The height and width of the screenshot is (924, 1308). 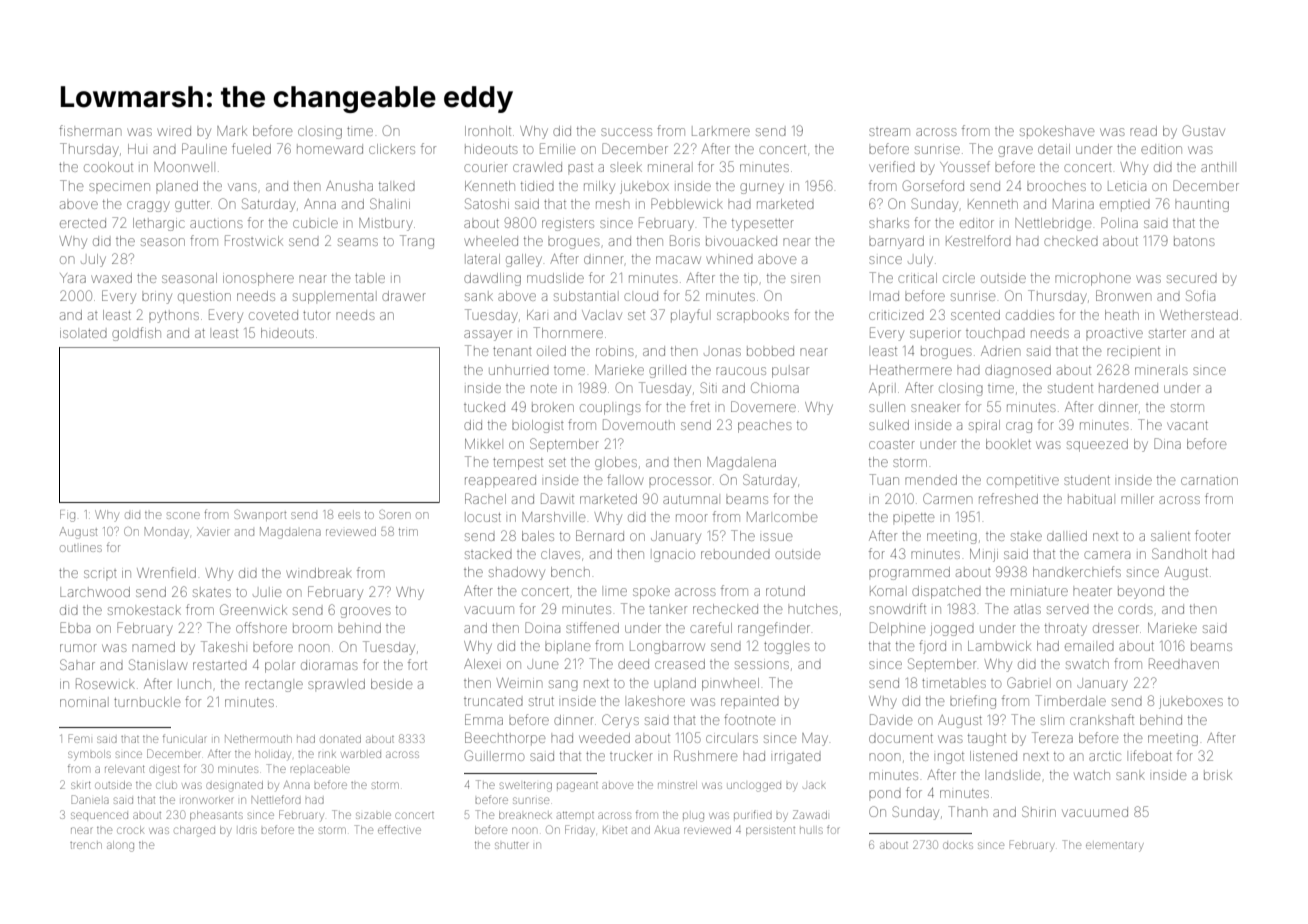 I want to click on biplane, so click(x=568, y=647).
